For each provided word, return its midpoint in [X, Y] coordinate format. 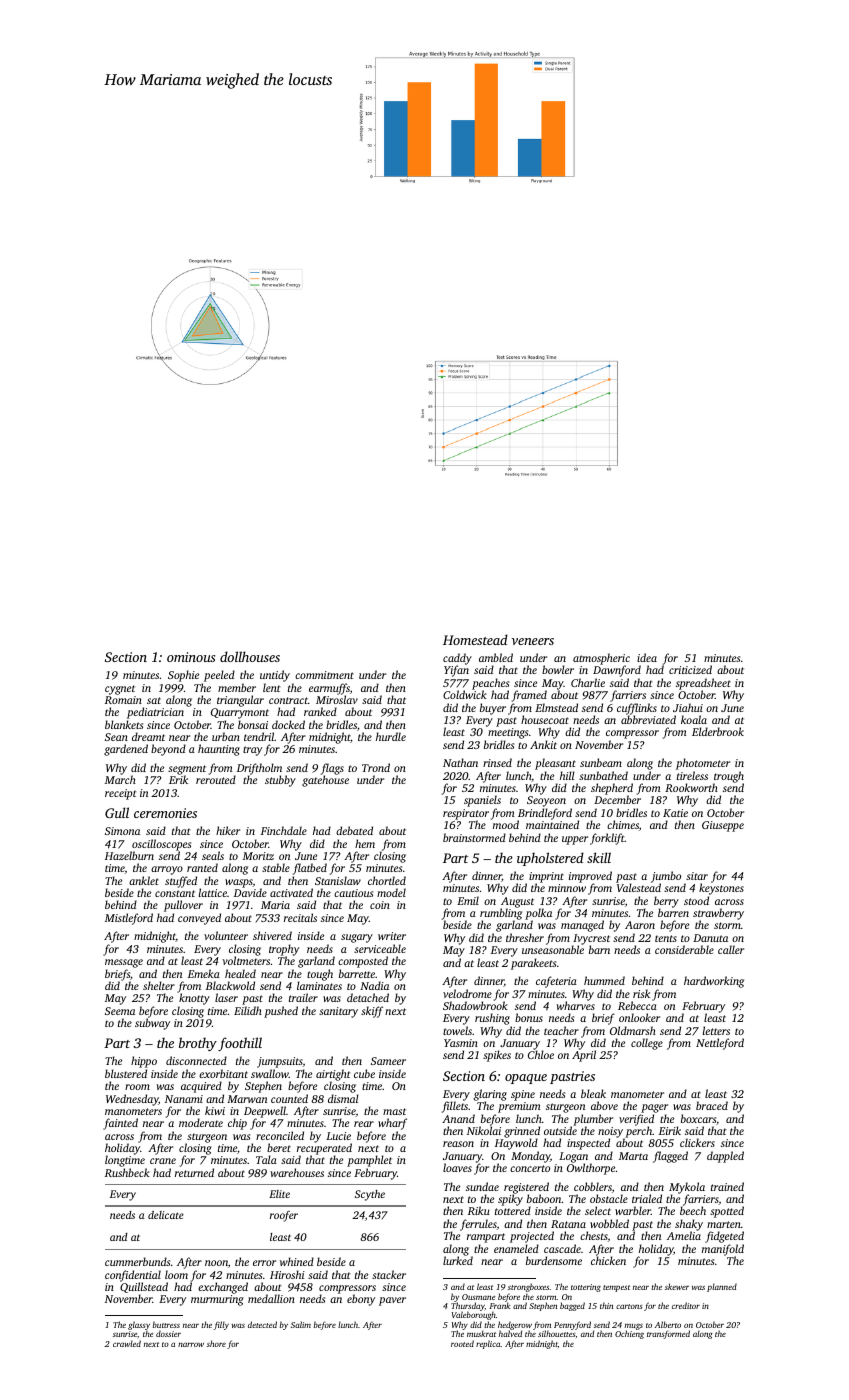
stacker [389, 1274]
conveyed [199, 919]
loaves [457, 1167]
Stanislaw [338, 880]
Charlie [588, 682]
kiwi [215, 1110]
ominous [191, 657]
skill [599, 857]
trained [727, 1186]
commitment [324, 675]
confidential [133, 1276]
